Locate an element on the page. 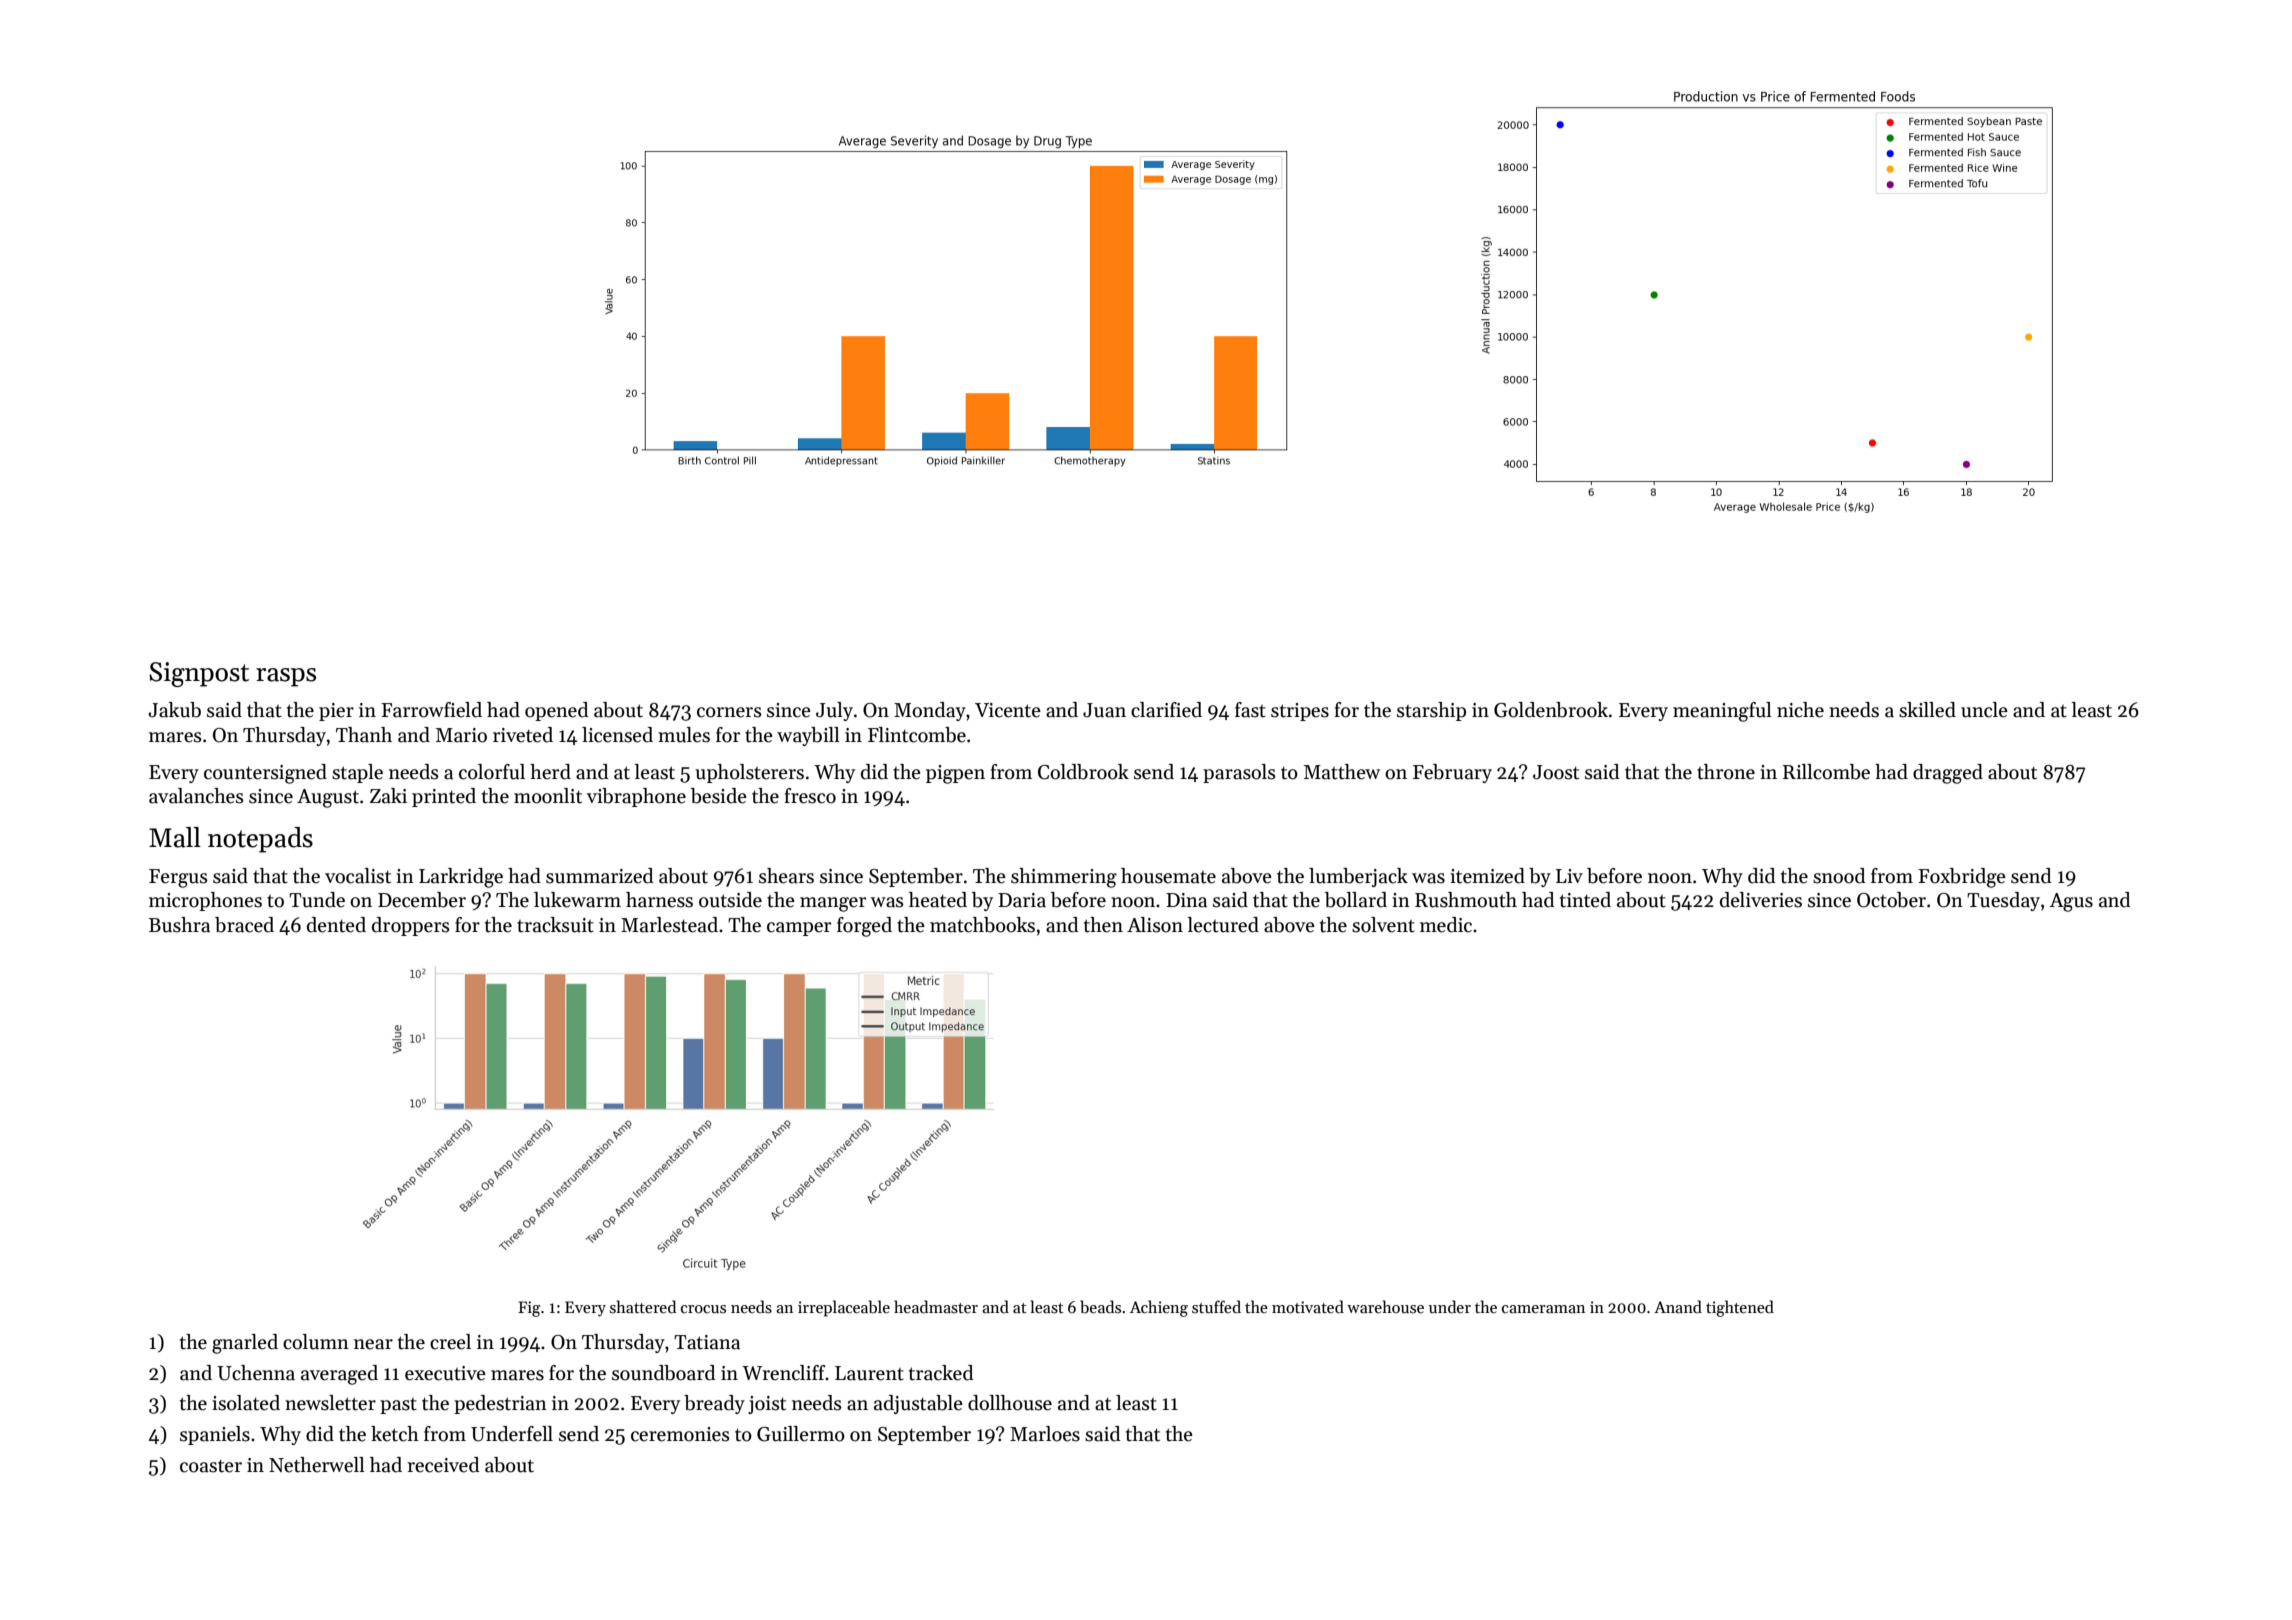 The height and width of the image is (1620, 2292). skilled is located at coordinates (1927, 710).
